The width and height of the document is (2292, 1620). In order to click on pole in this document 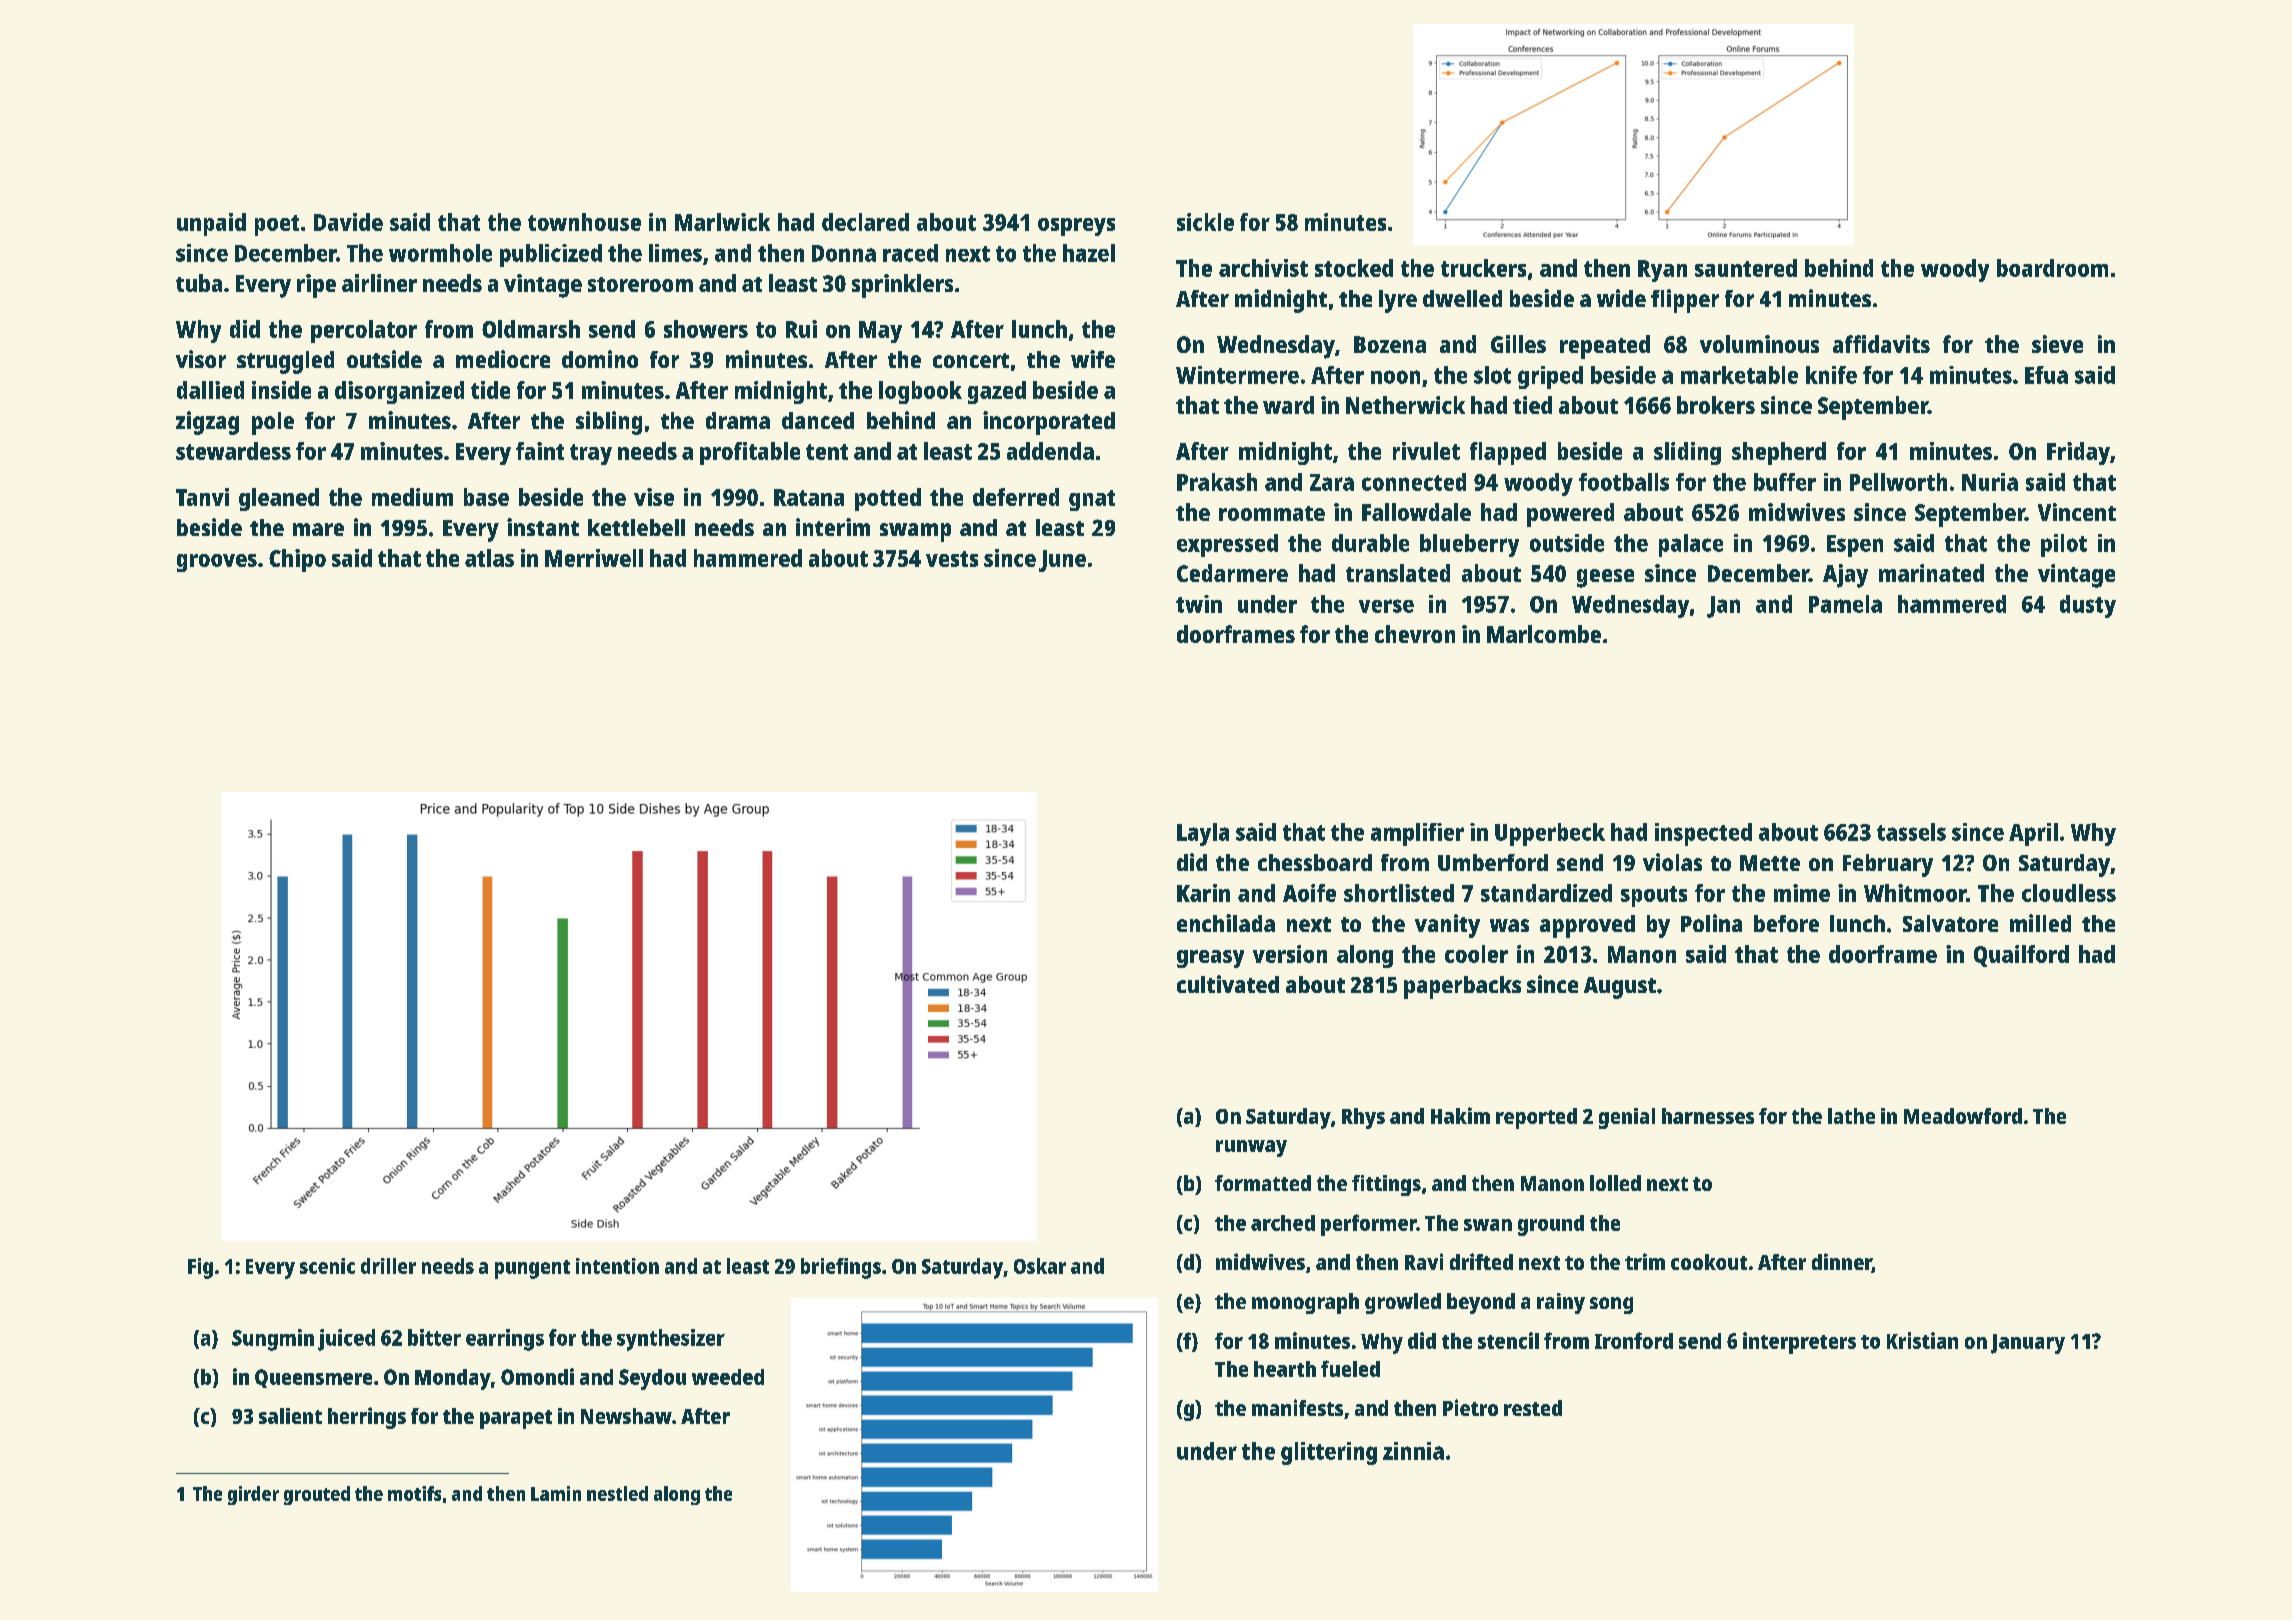, I will do `click(273, 423)`.
